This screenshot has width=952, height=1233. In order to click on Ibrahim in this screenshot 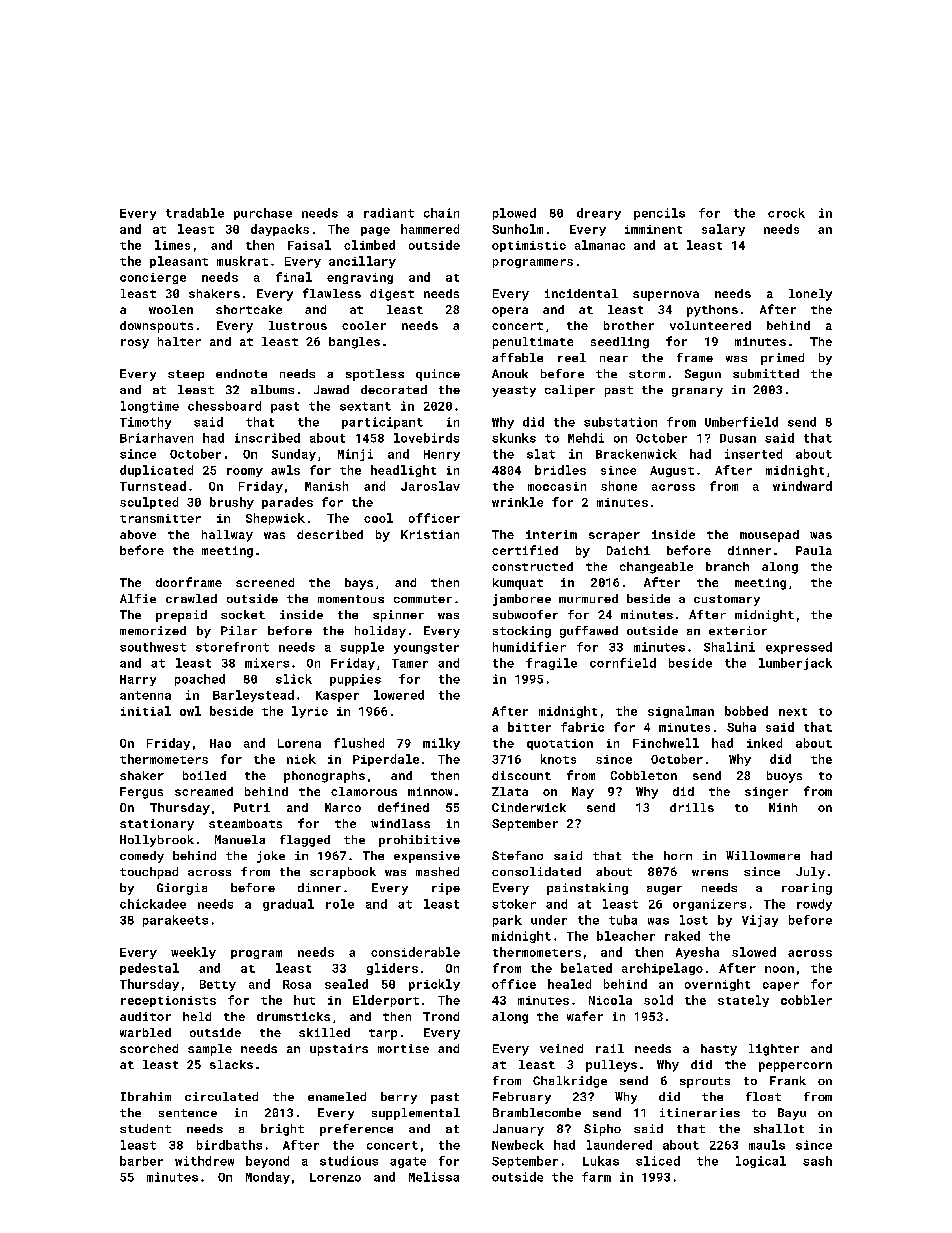, I will do `click(146, 1096)`.
